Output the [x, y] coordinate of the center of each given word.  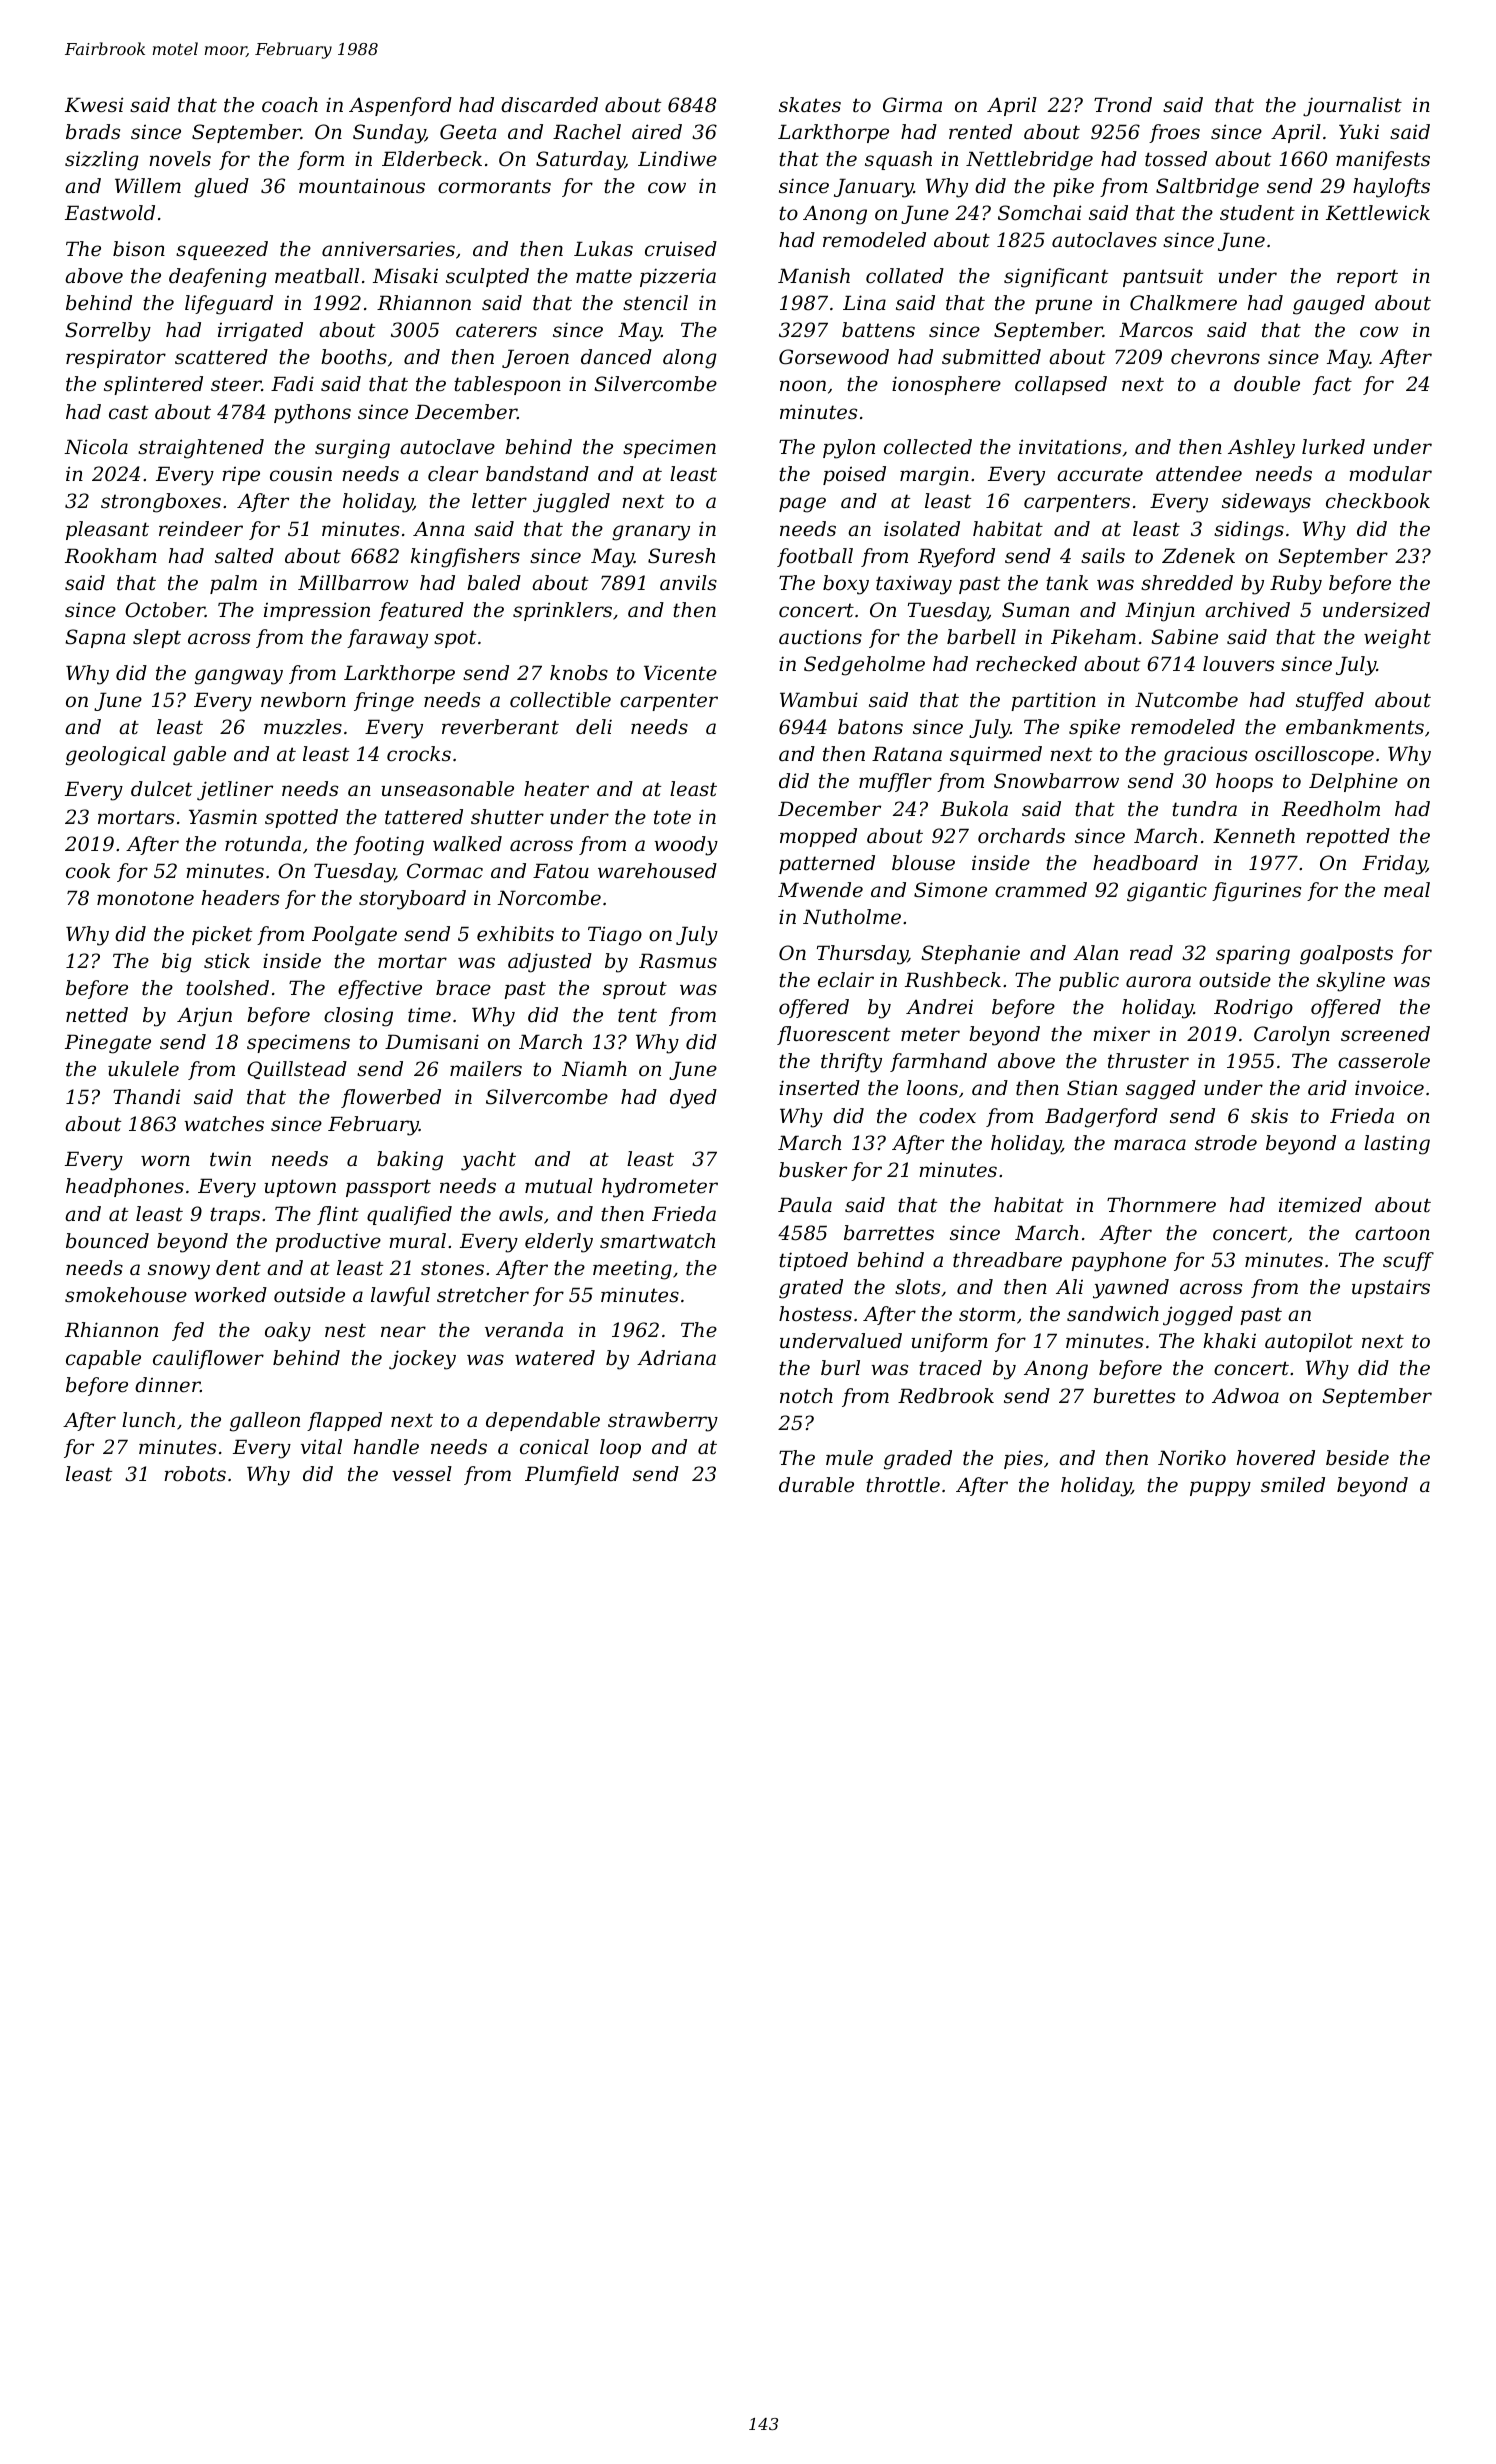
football [815, 557]
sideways [1266, 503]
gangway [239, 677]
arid [1327, 1088]
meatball [317, 276]
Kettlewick [1378, 213]
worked [230, 1295]
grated [811, 1289]
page [802, 505]
